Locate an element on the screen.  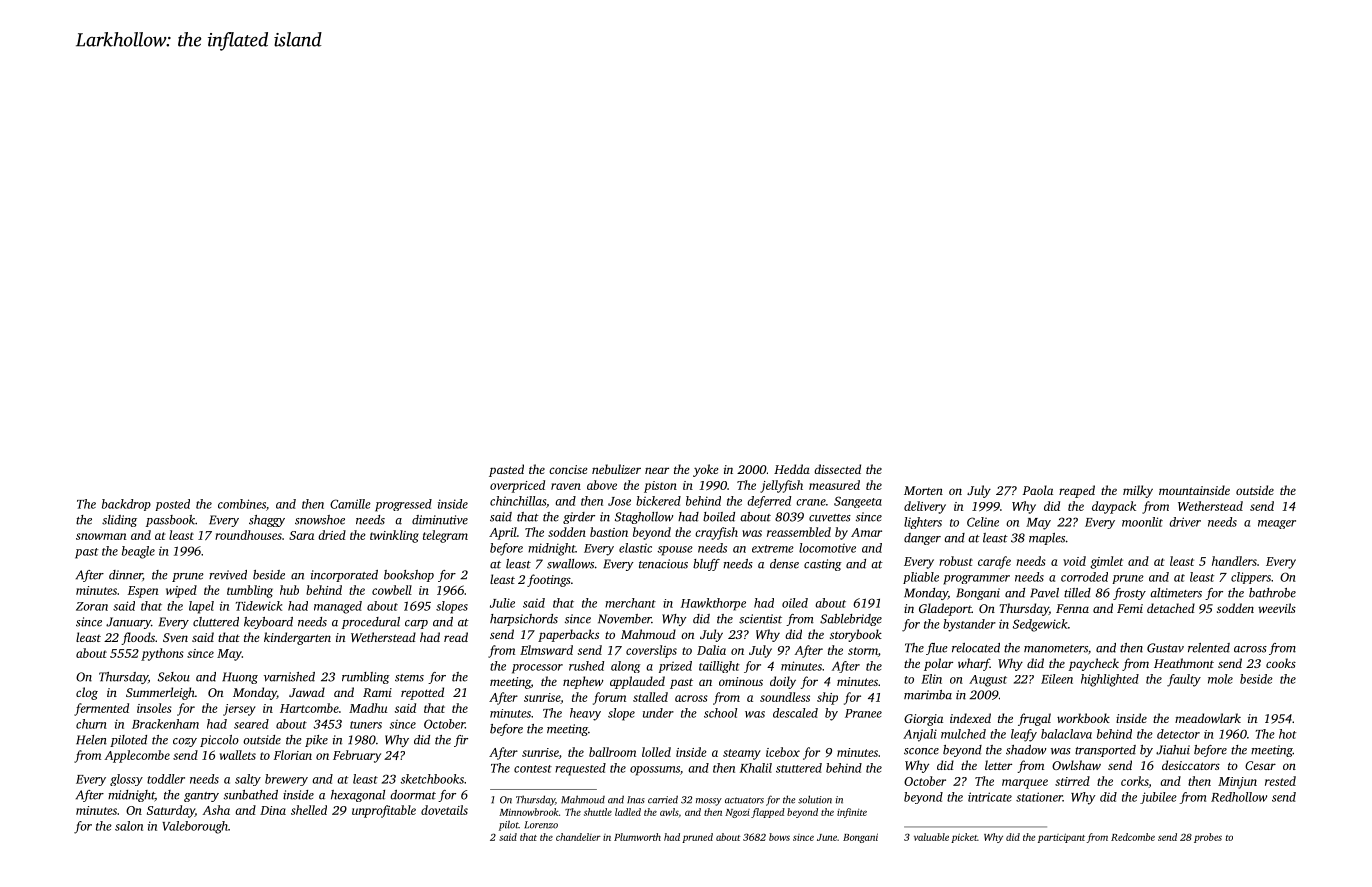
Dalia is located at coordinates (711, 650).
